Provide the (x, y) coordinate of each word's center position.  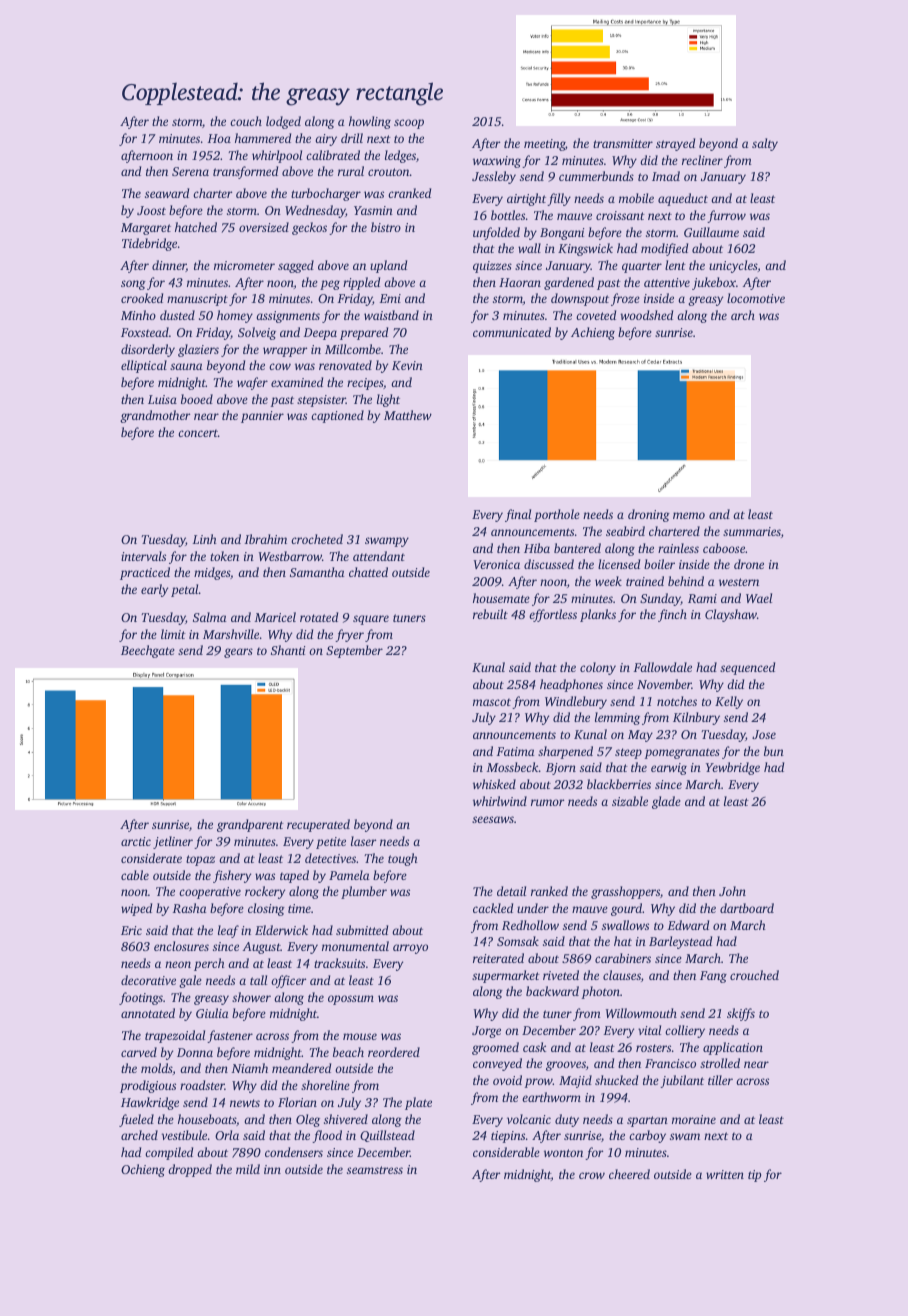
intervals (143, 556)
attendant (379, 556)
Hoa (219, 138)
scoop (409, 124)
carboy (647, 1136)
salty (765, 144)
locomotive (756, 298)
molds (157, 1068)
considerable (506, 1152)
